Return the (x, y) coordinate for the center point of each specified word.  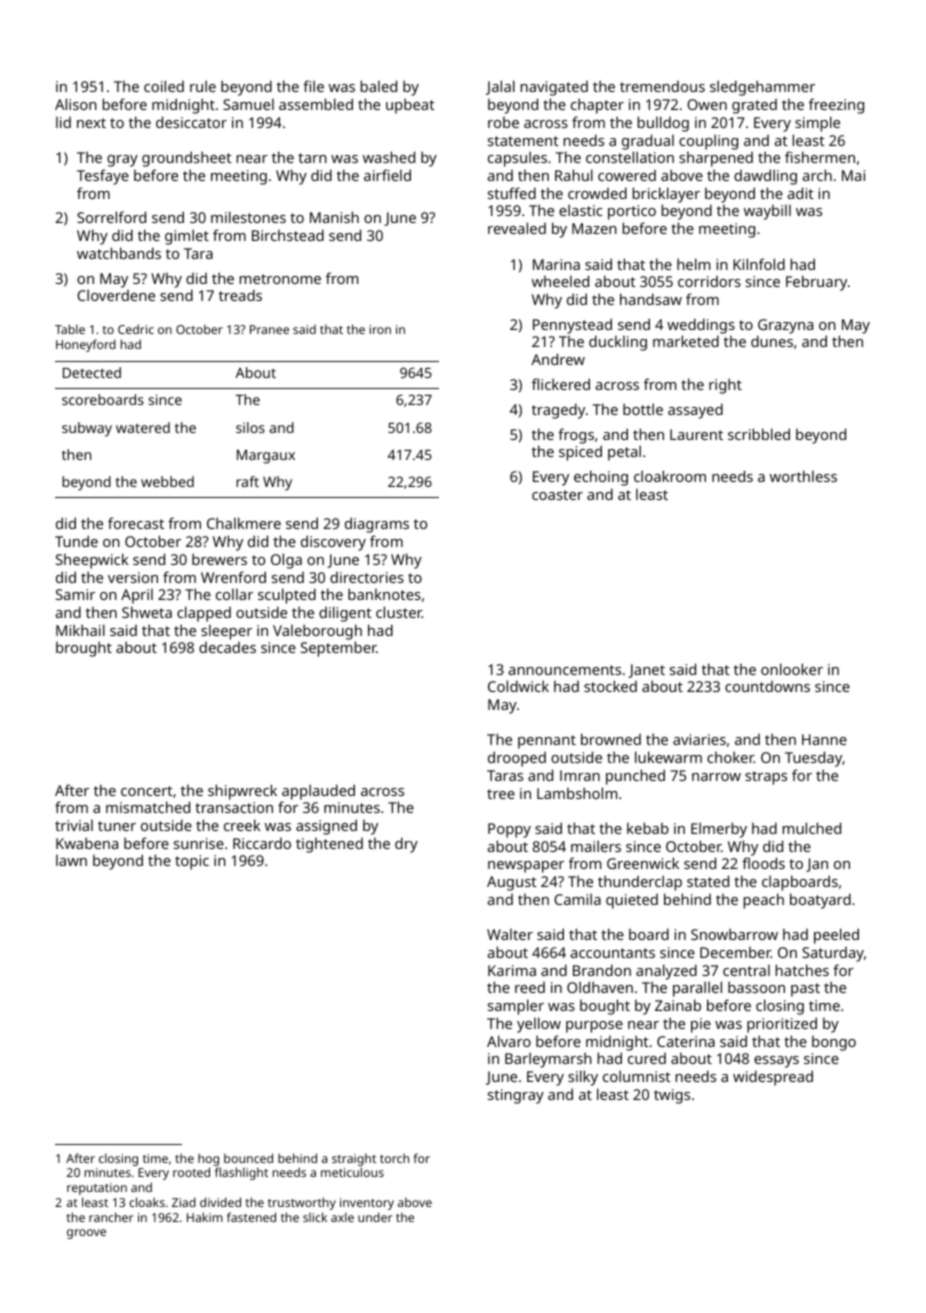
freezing (836, 106)
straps (766, 778)
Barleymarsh (548, 1060)
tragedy (558, 411)
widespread (773, 1078)
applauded (318, 792)
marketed (686, 341)
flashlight (241, 1173)
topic (192, 862)
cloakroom (670, 476)
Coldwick (518, 686)
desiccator (191, 122)
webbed (167, 481)
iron (380, 329)
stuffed (512, 193)
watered (143, 427)
